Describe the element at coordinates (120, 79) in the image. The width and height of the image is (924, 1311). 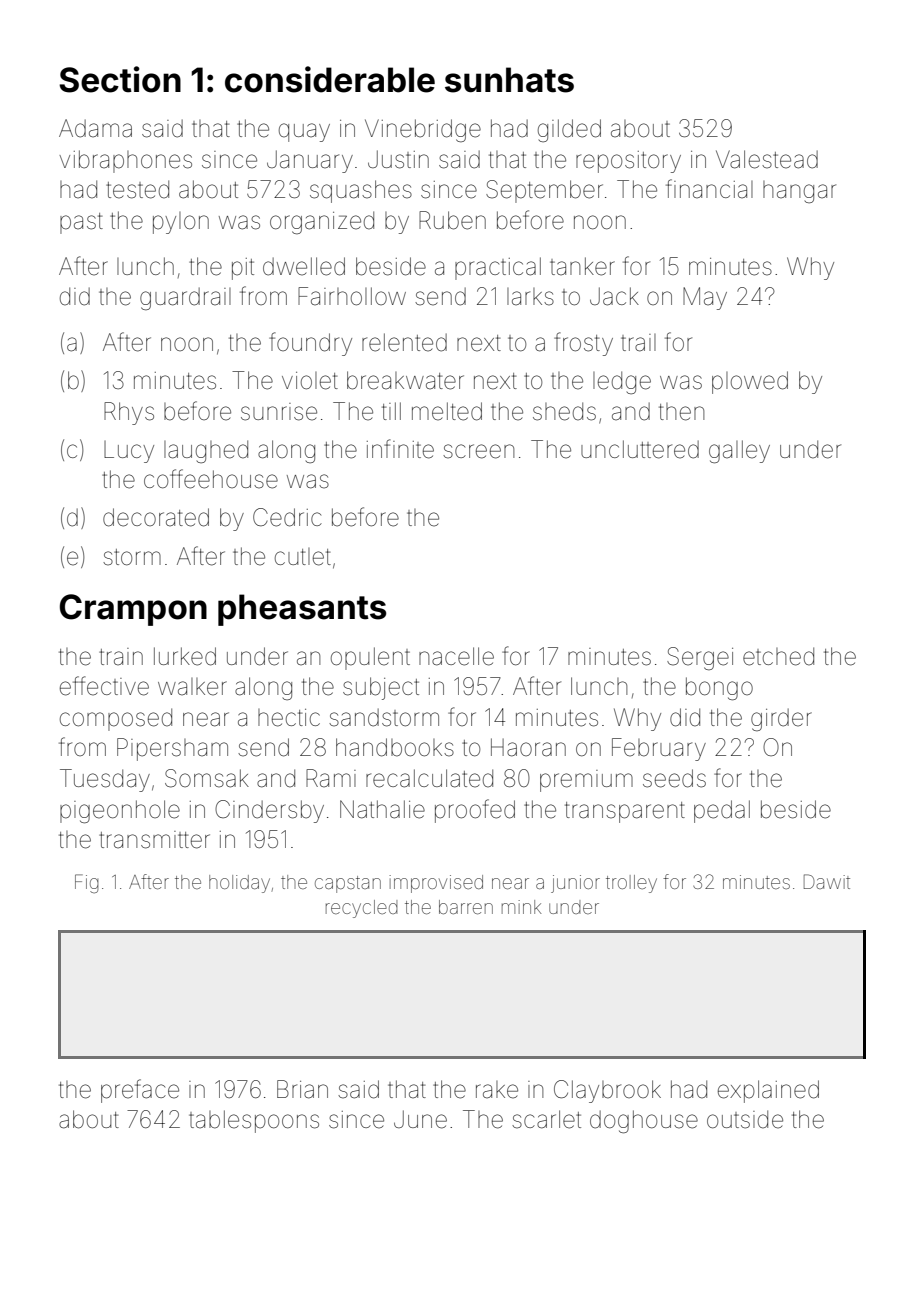
I see `Section` at that location.
